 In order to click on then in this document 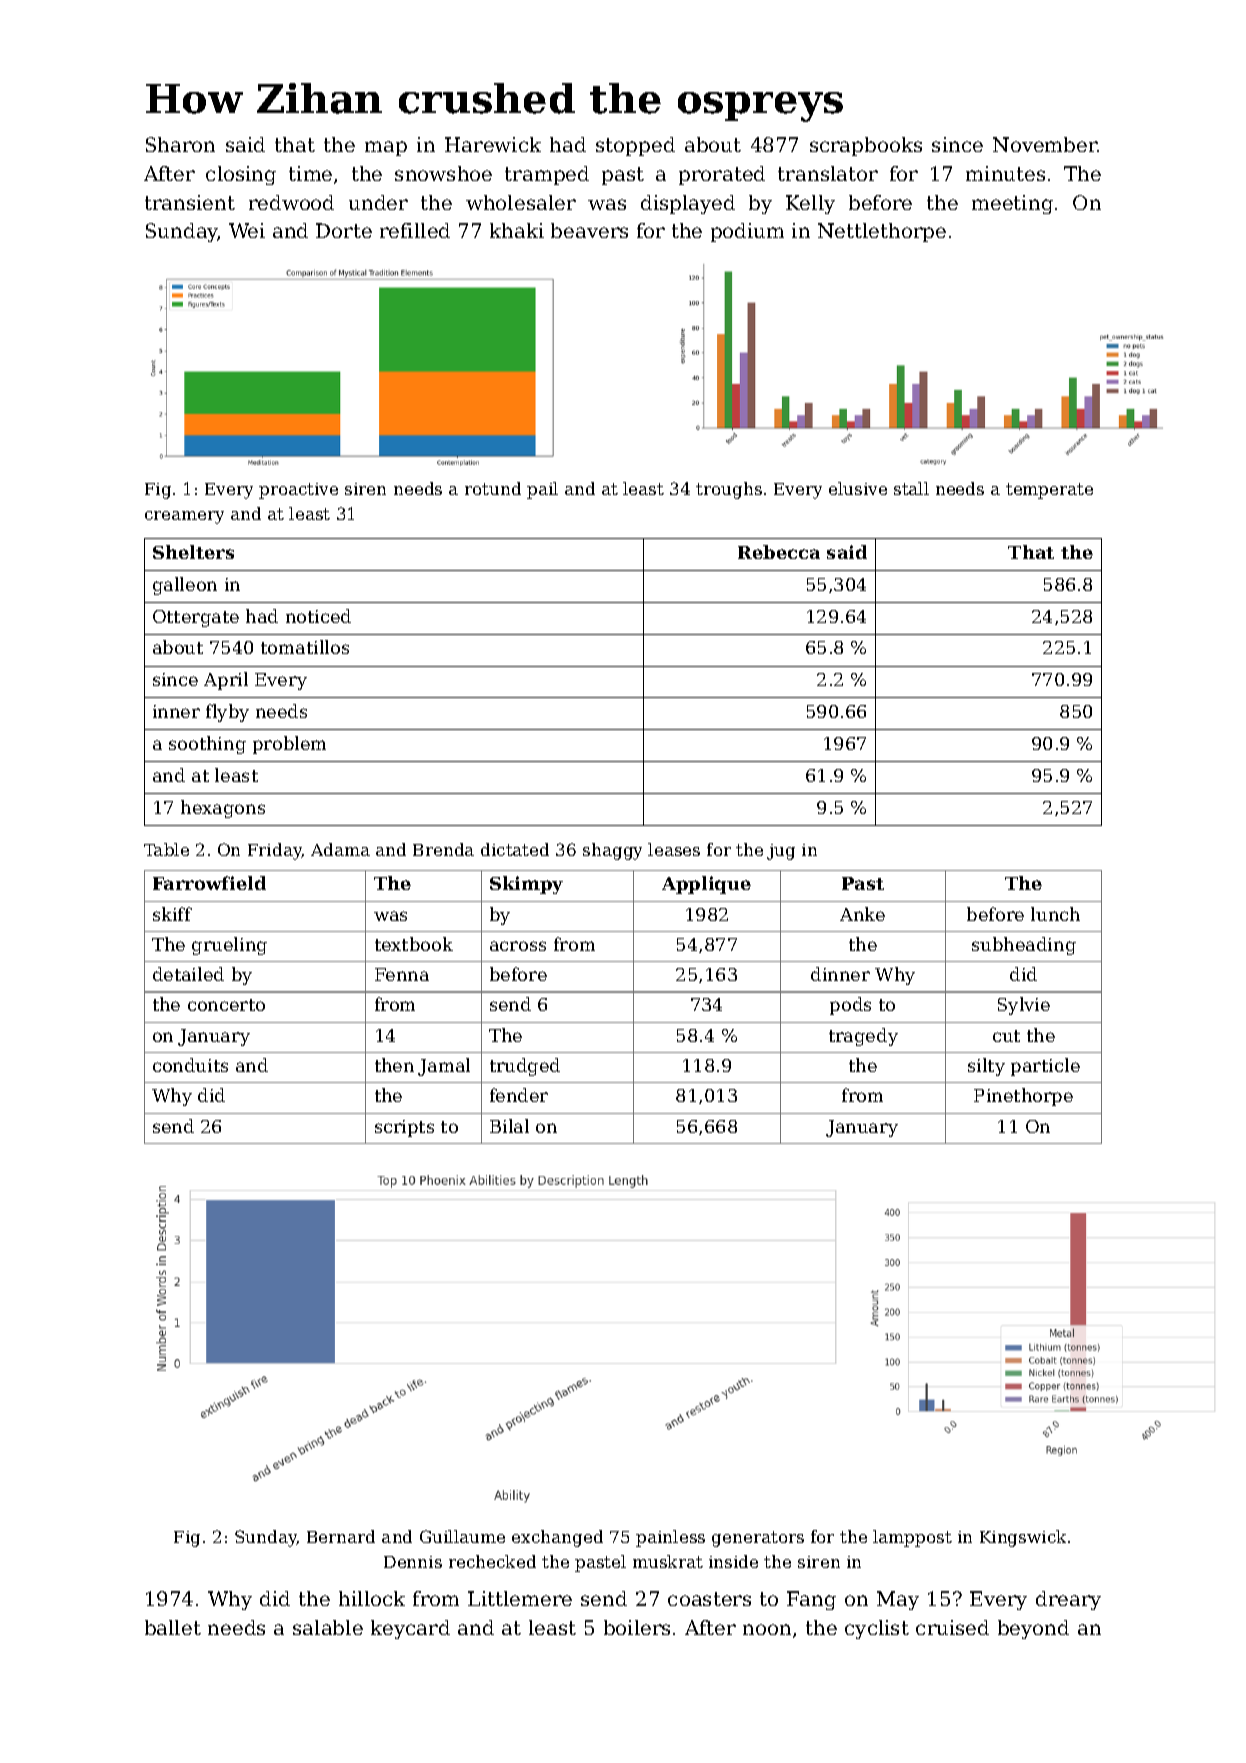, I will do `click(394, 1065)`.
